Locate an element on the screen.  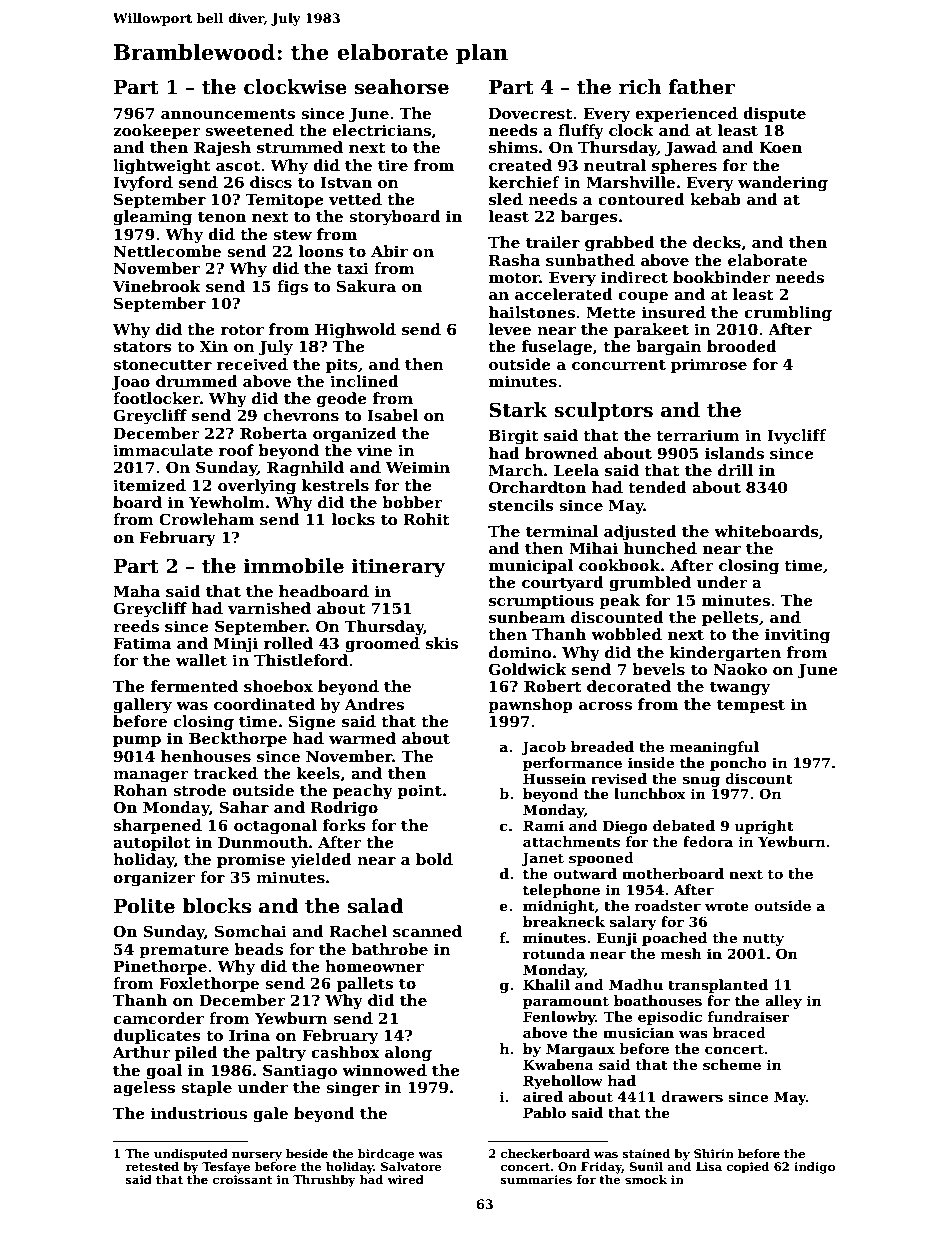
wrote is located at coordinates (727, 906).
